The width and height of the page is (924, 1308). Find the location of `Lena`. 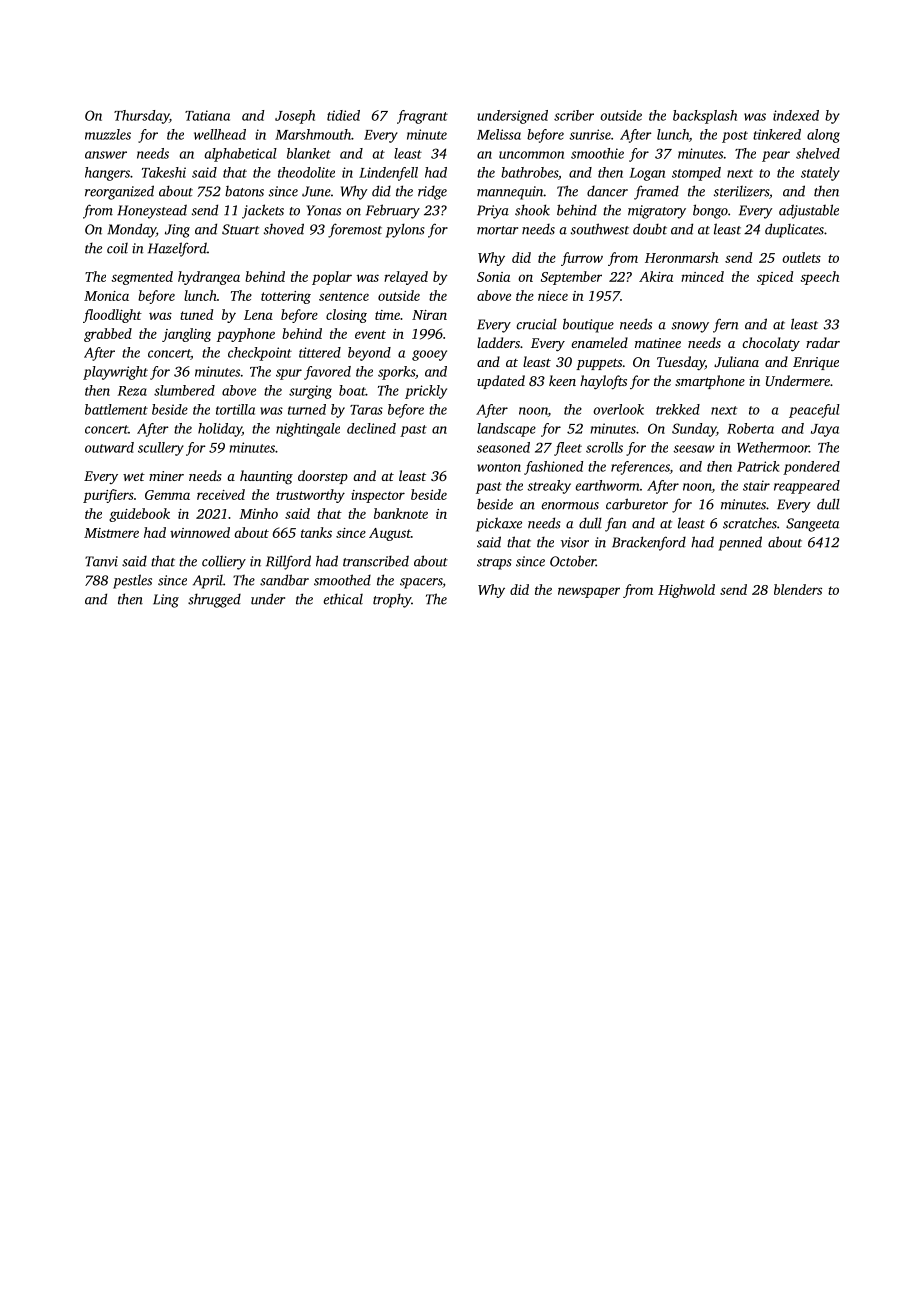

Lena is located at coordinates (258, 315).
